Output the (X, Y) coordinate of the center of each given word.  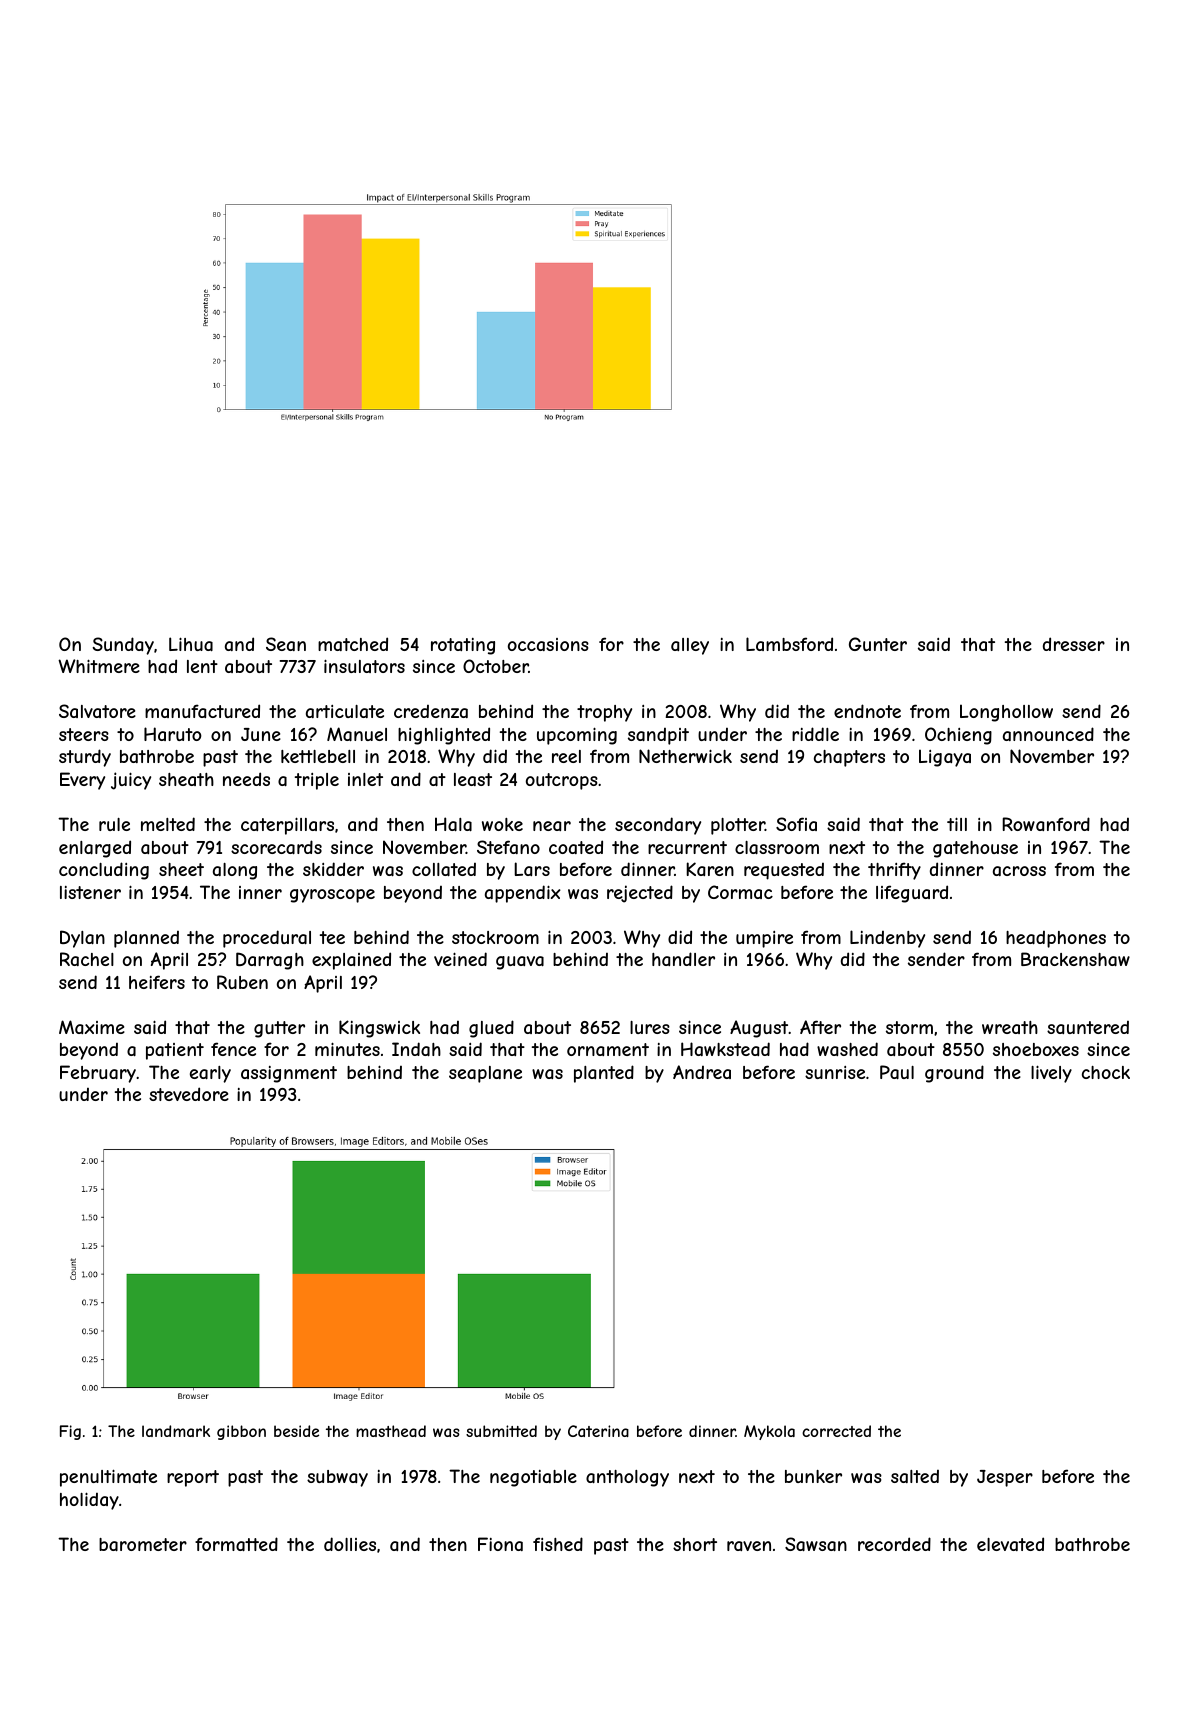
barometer (143, 1544)
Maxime (92, 1027)
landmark (176, 1431)
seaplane (485, 1074)
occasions (548, 644)
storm (909, 1027)
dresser (1074, 644)
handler (683, 959)
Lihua (191, 644)
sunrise (835, 1072)
